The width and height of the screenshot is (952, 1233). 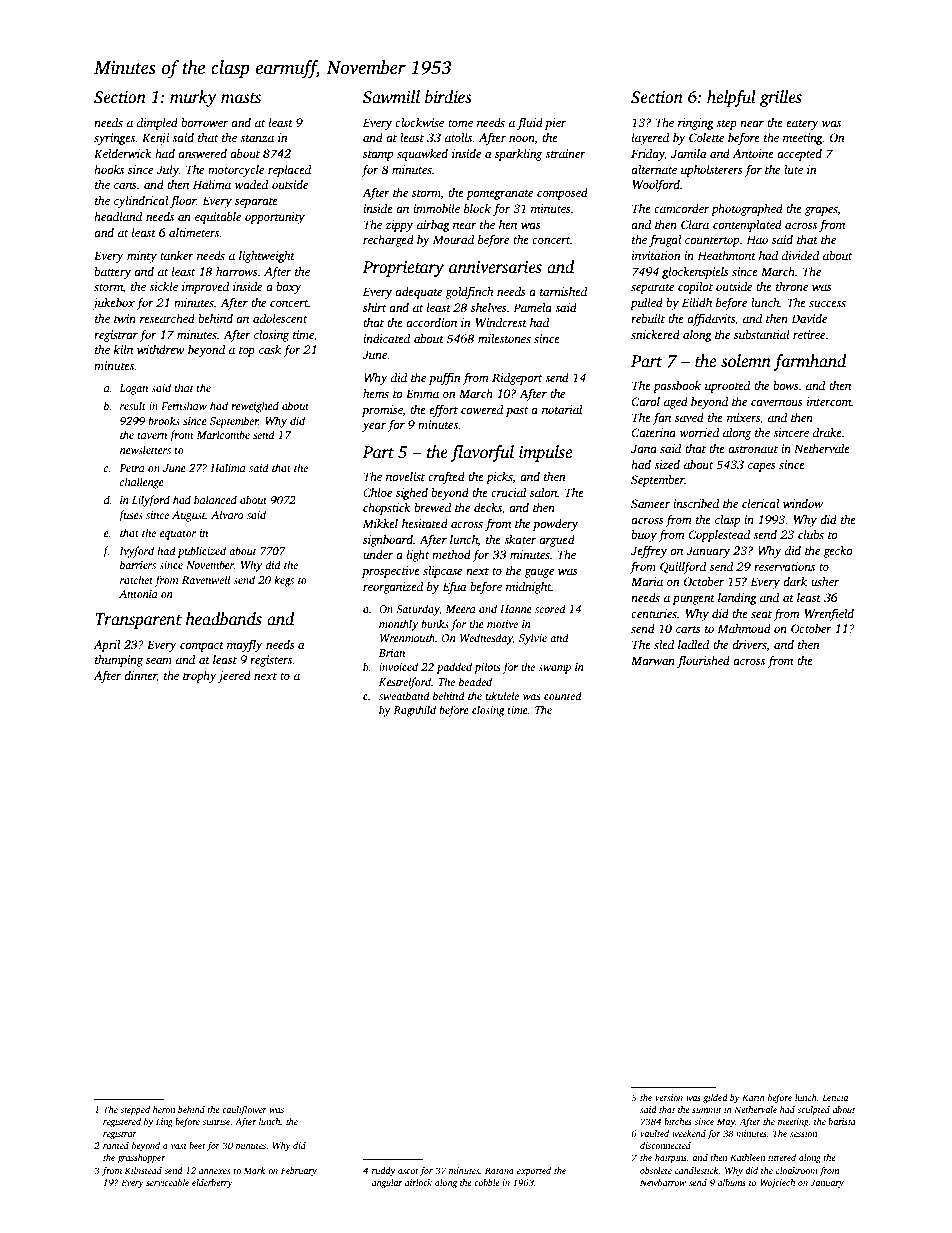 I want to click on tarnished, so click(x=563, y=291).
